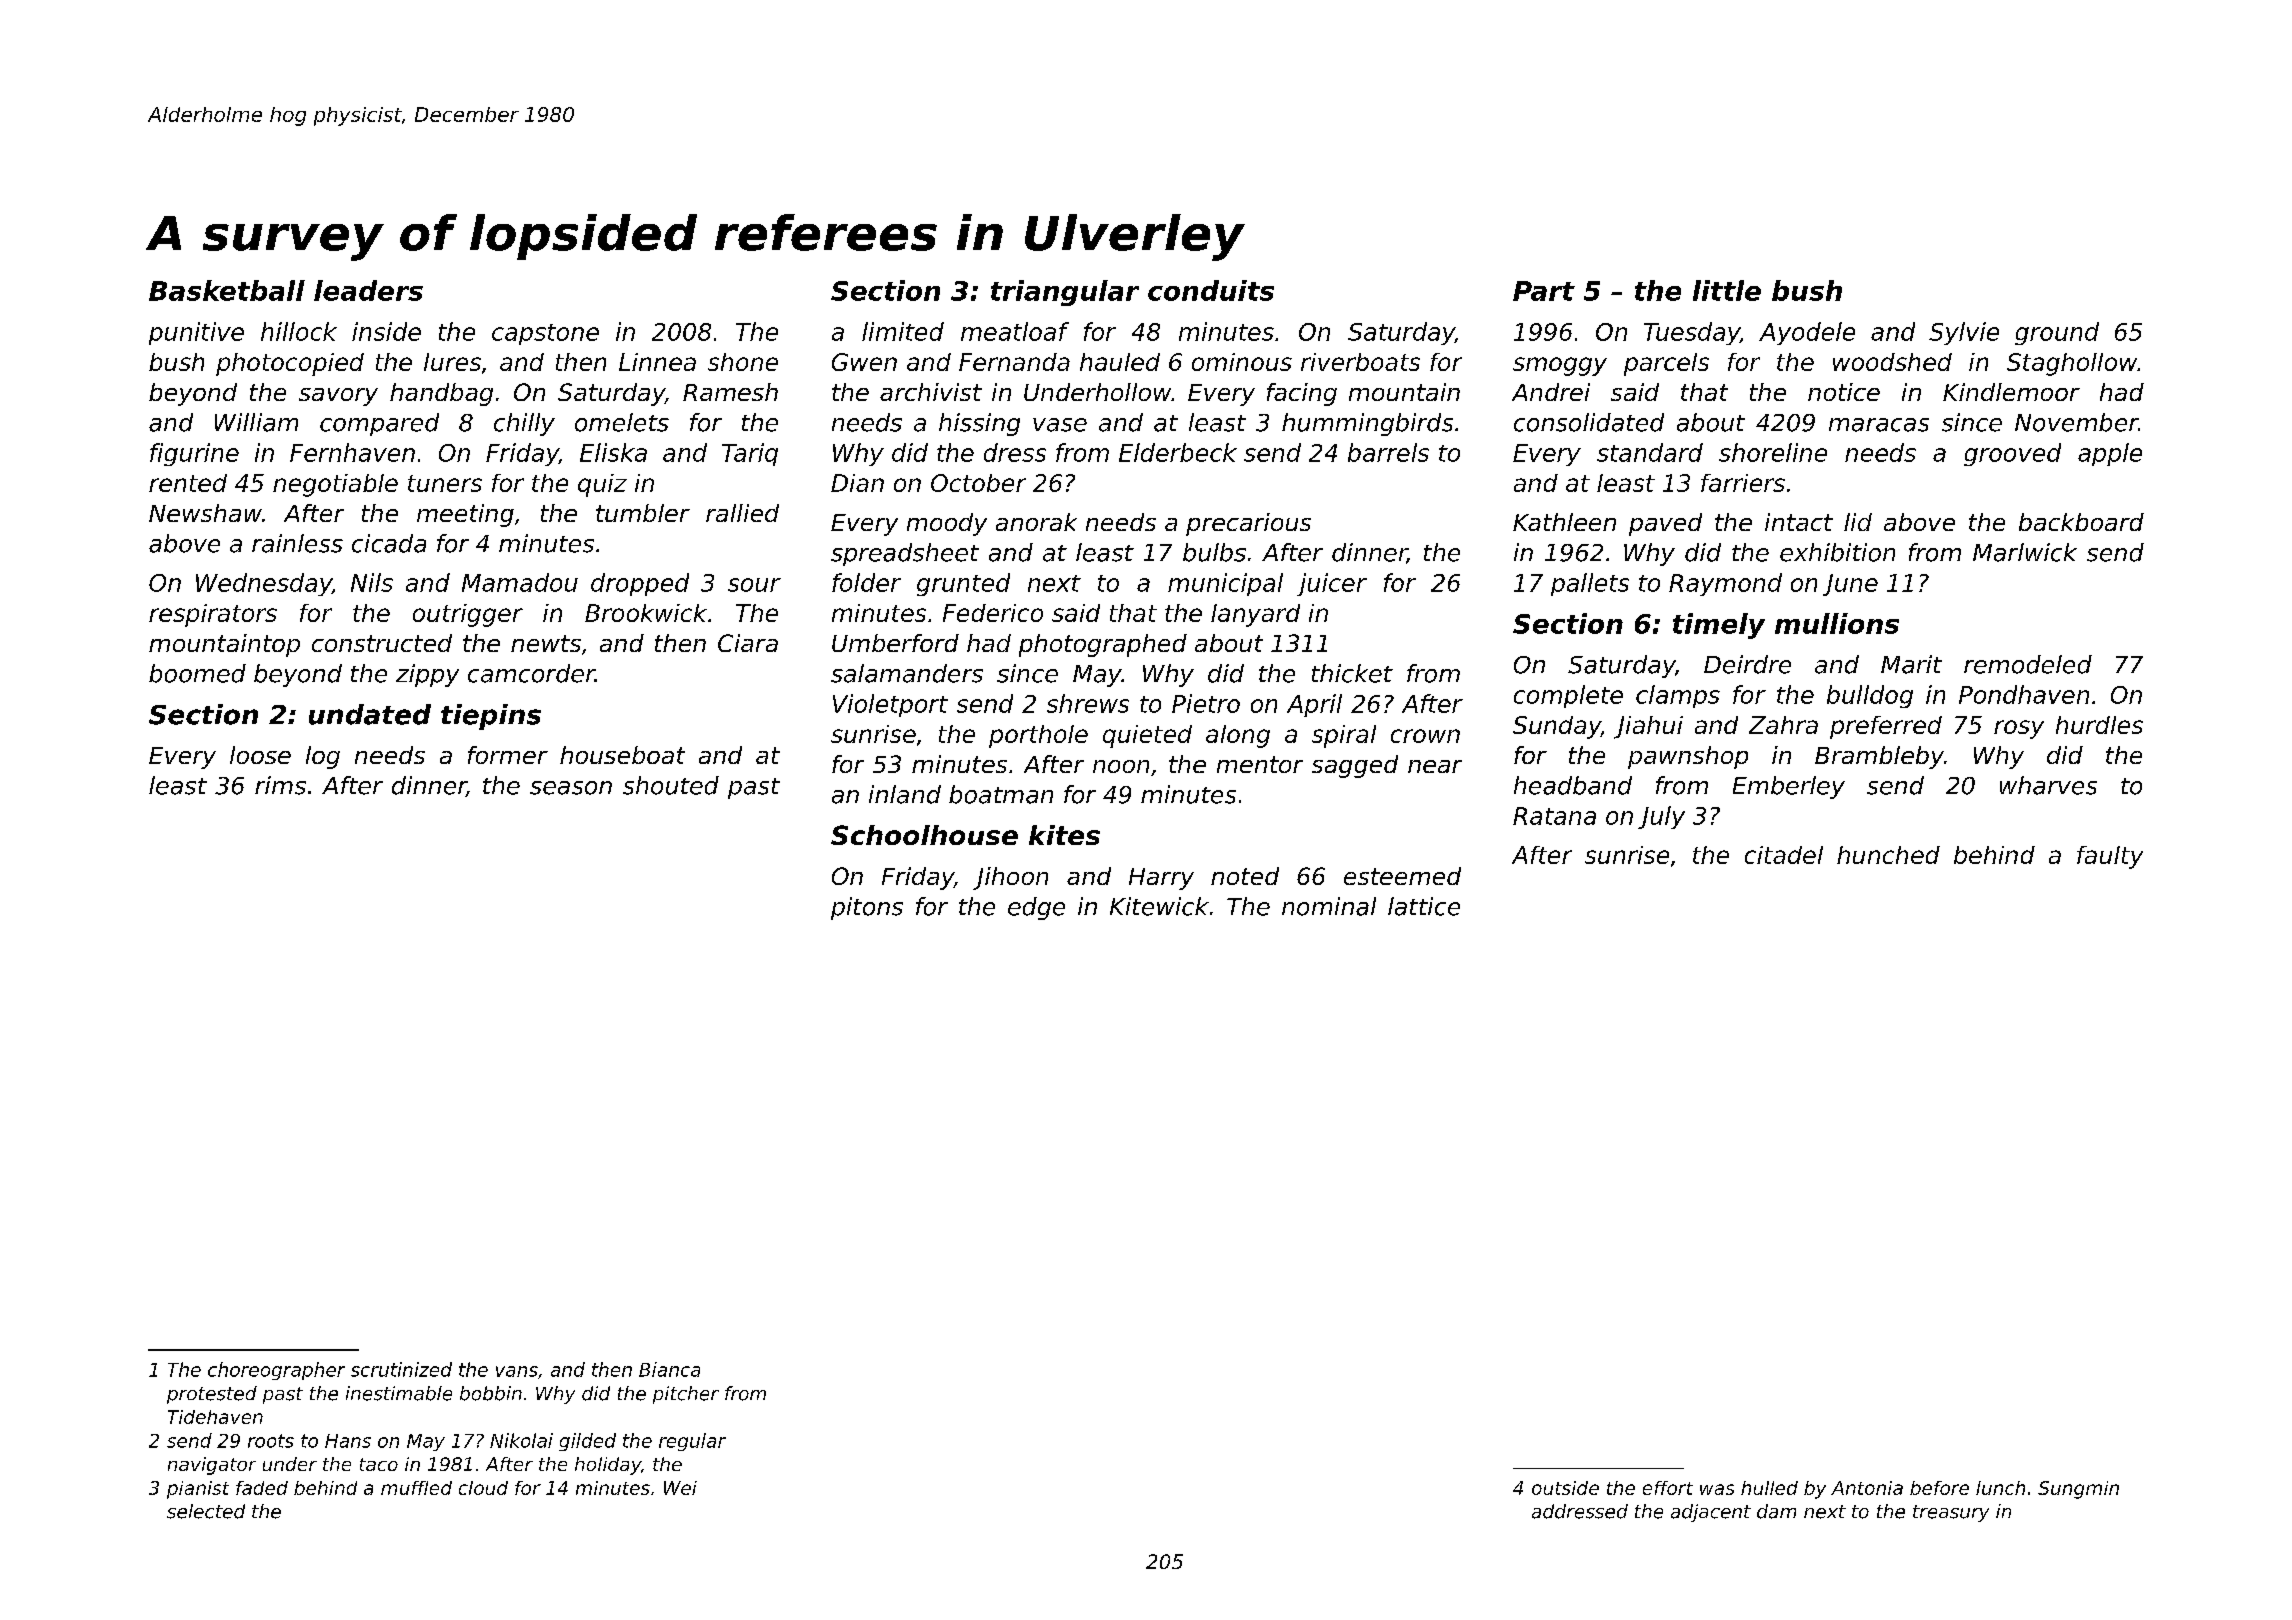 This screenshot has width=2292, height=1620. I want to click on respirators, so click(213, 615).
